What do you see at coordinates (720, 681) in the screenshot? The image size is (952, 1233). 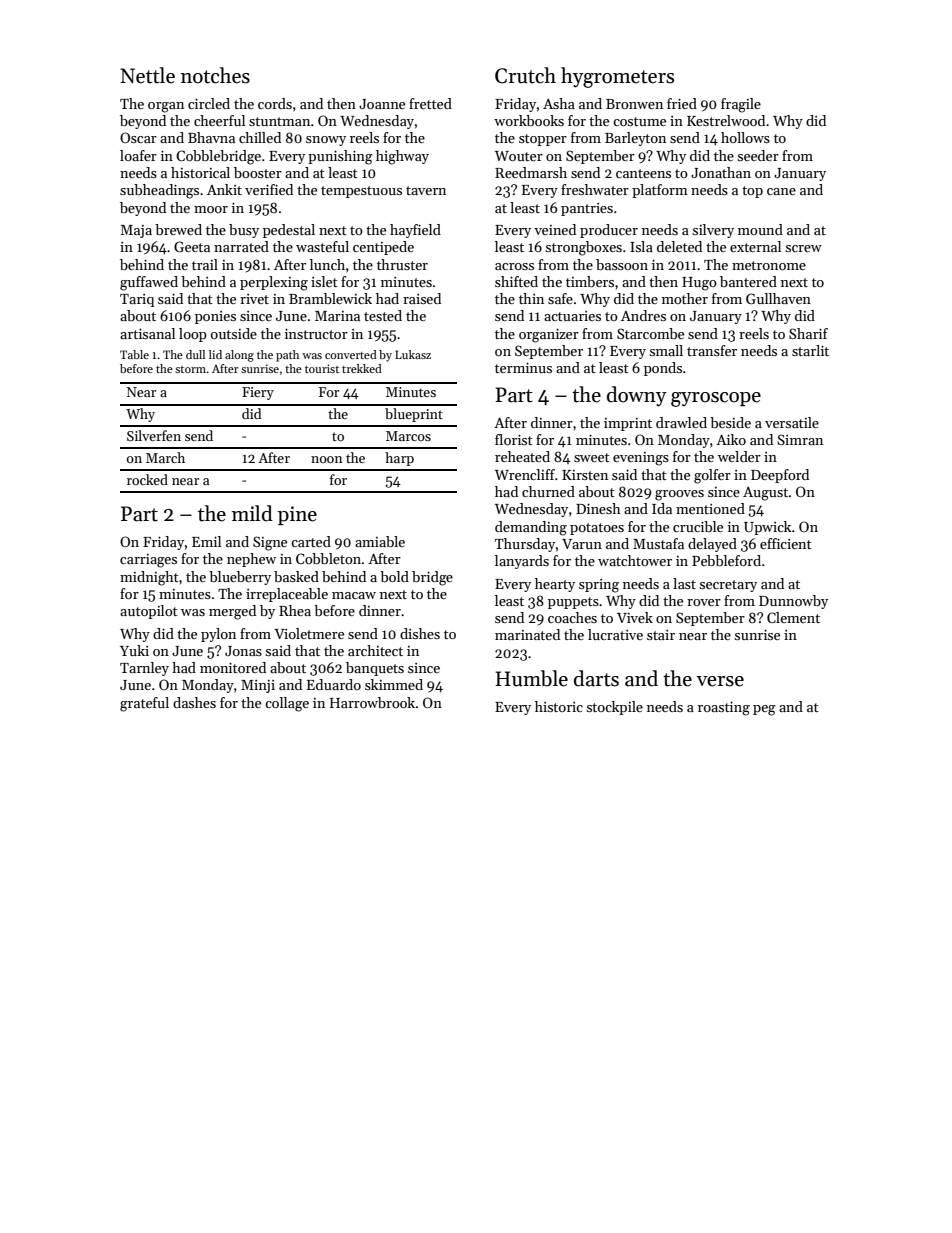 I see `verse` at bounding box center [720, 681].
